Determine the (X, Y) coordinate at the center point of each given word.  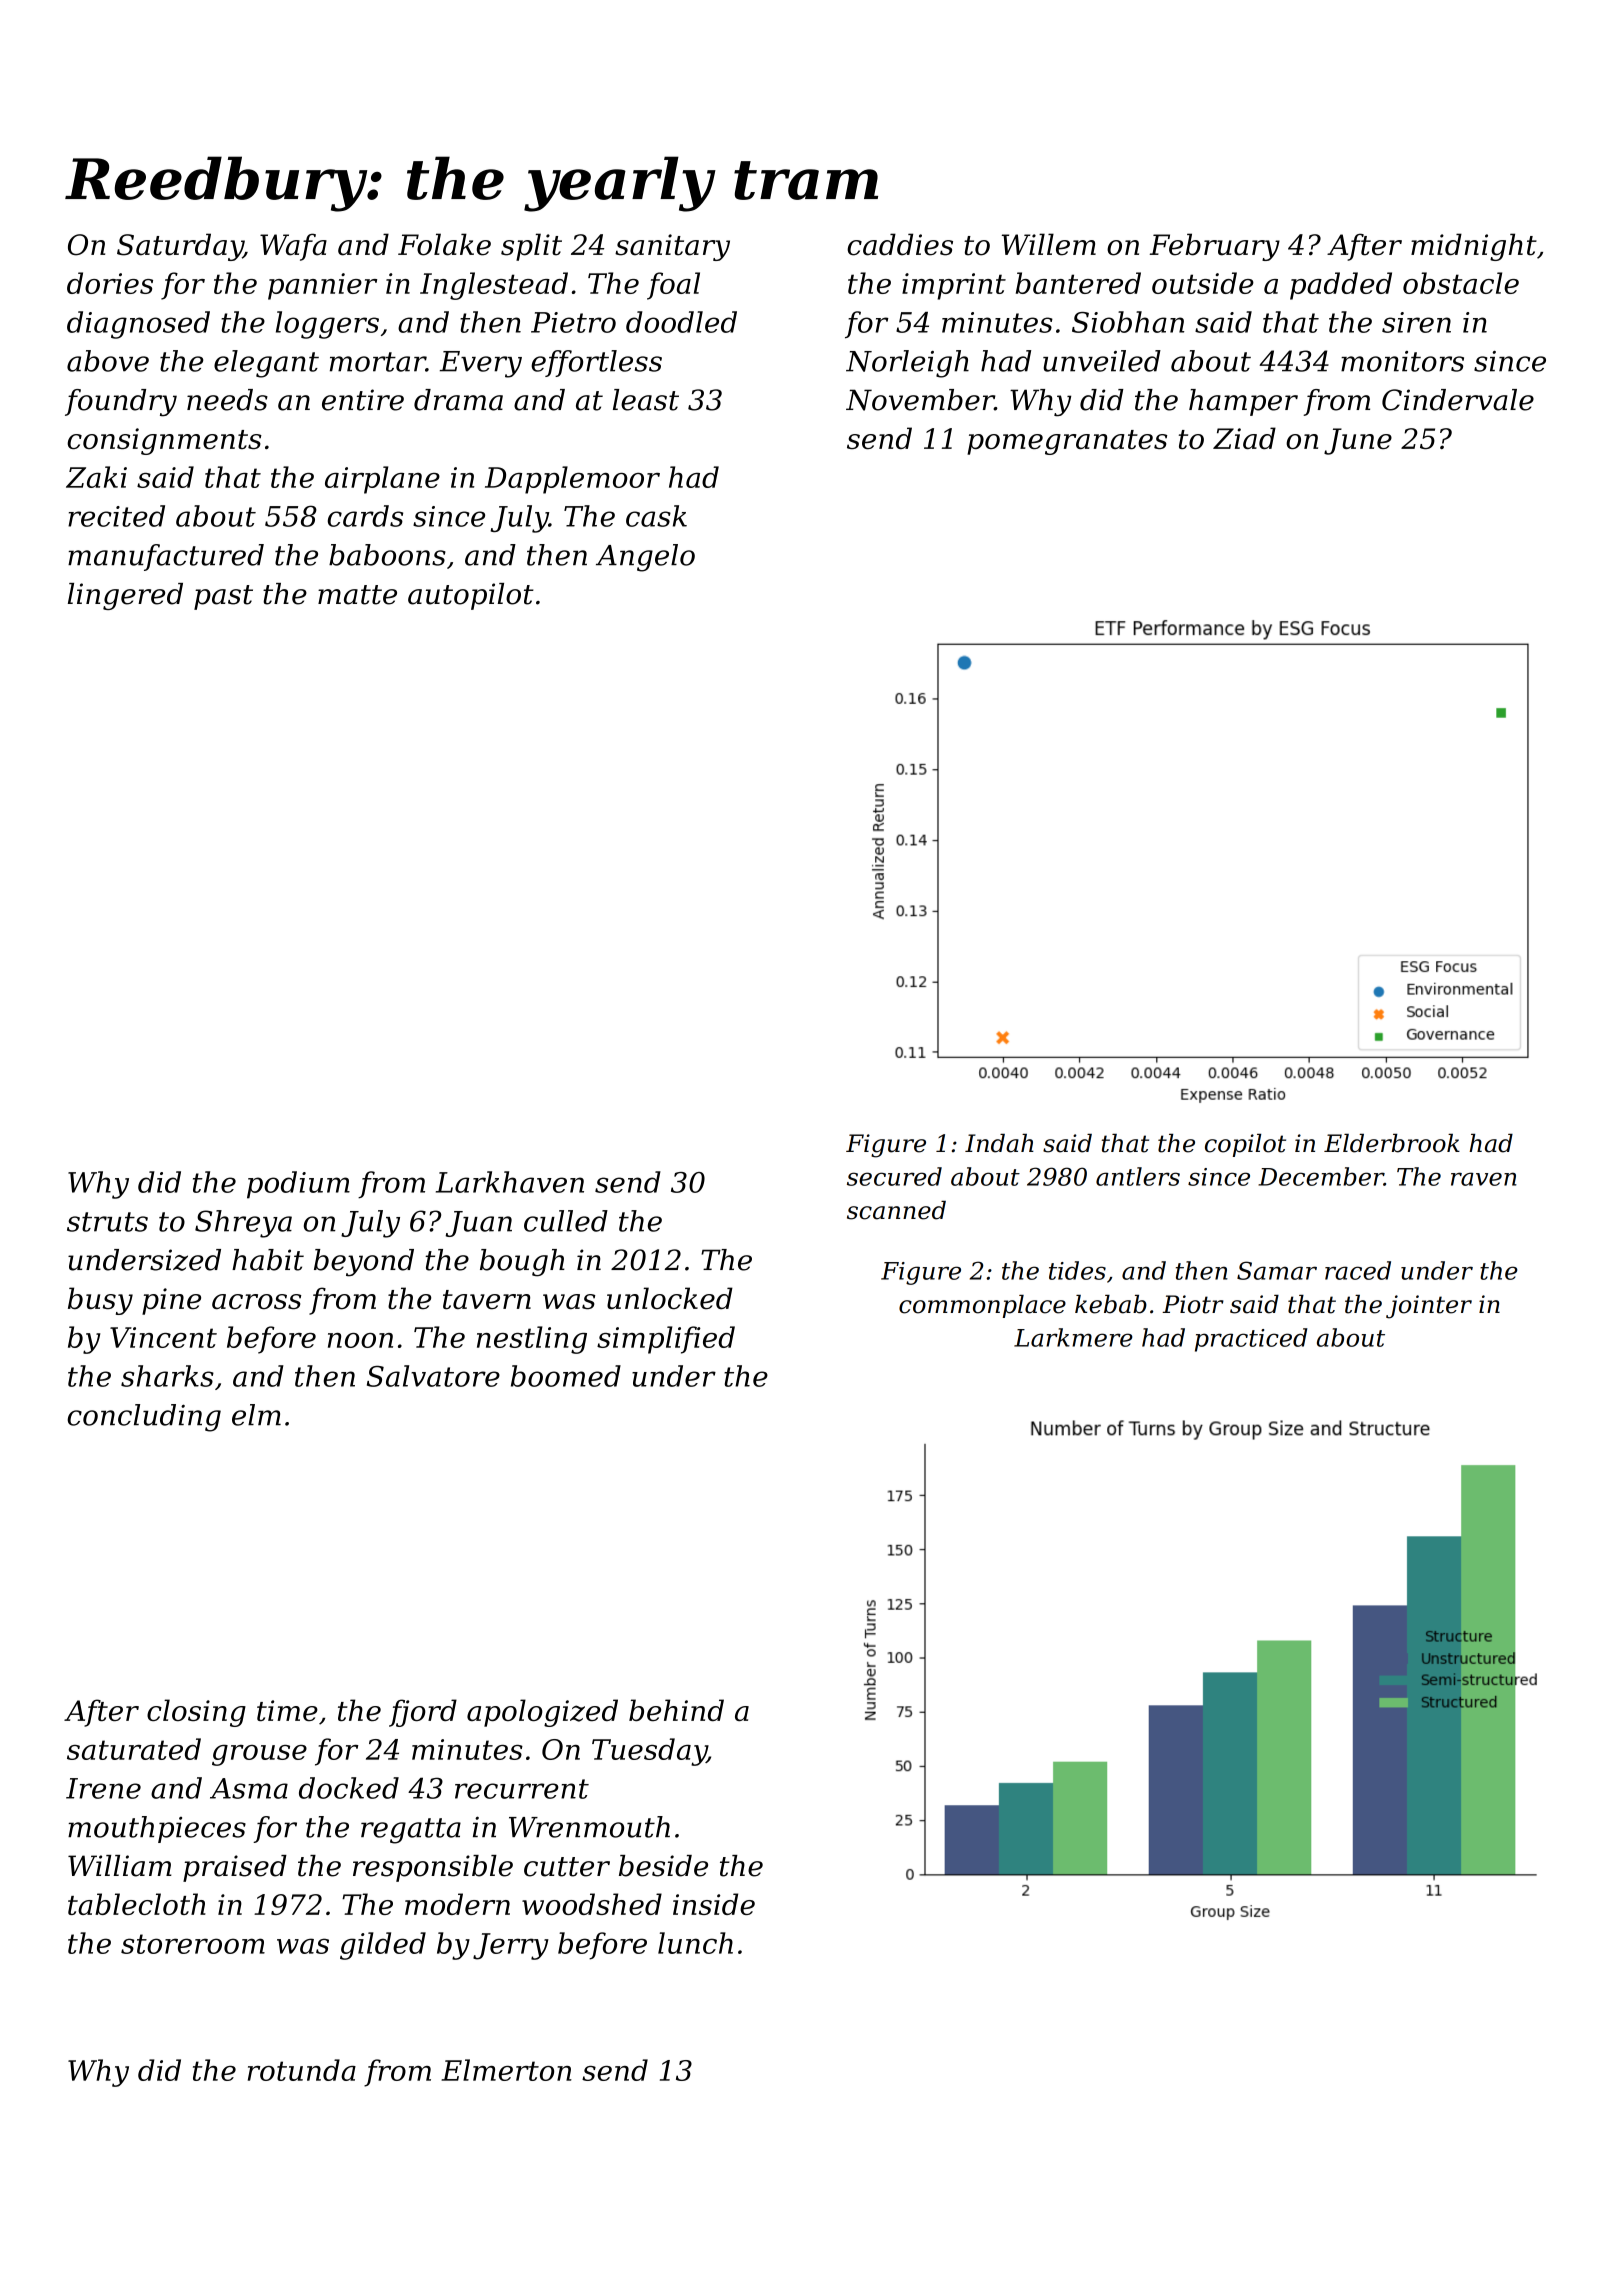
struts (107, 1222)
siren (1416, 322)
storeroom (193, 1944)
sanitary (672, 247)
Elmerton (506, 2070)
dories (110, 283)
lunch (695, 1943)
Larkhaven (510, 1182)
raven (1484, 1179)
